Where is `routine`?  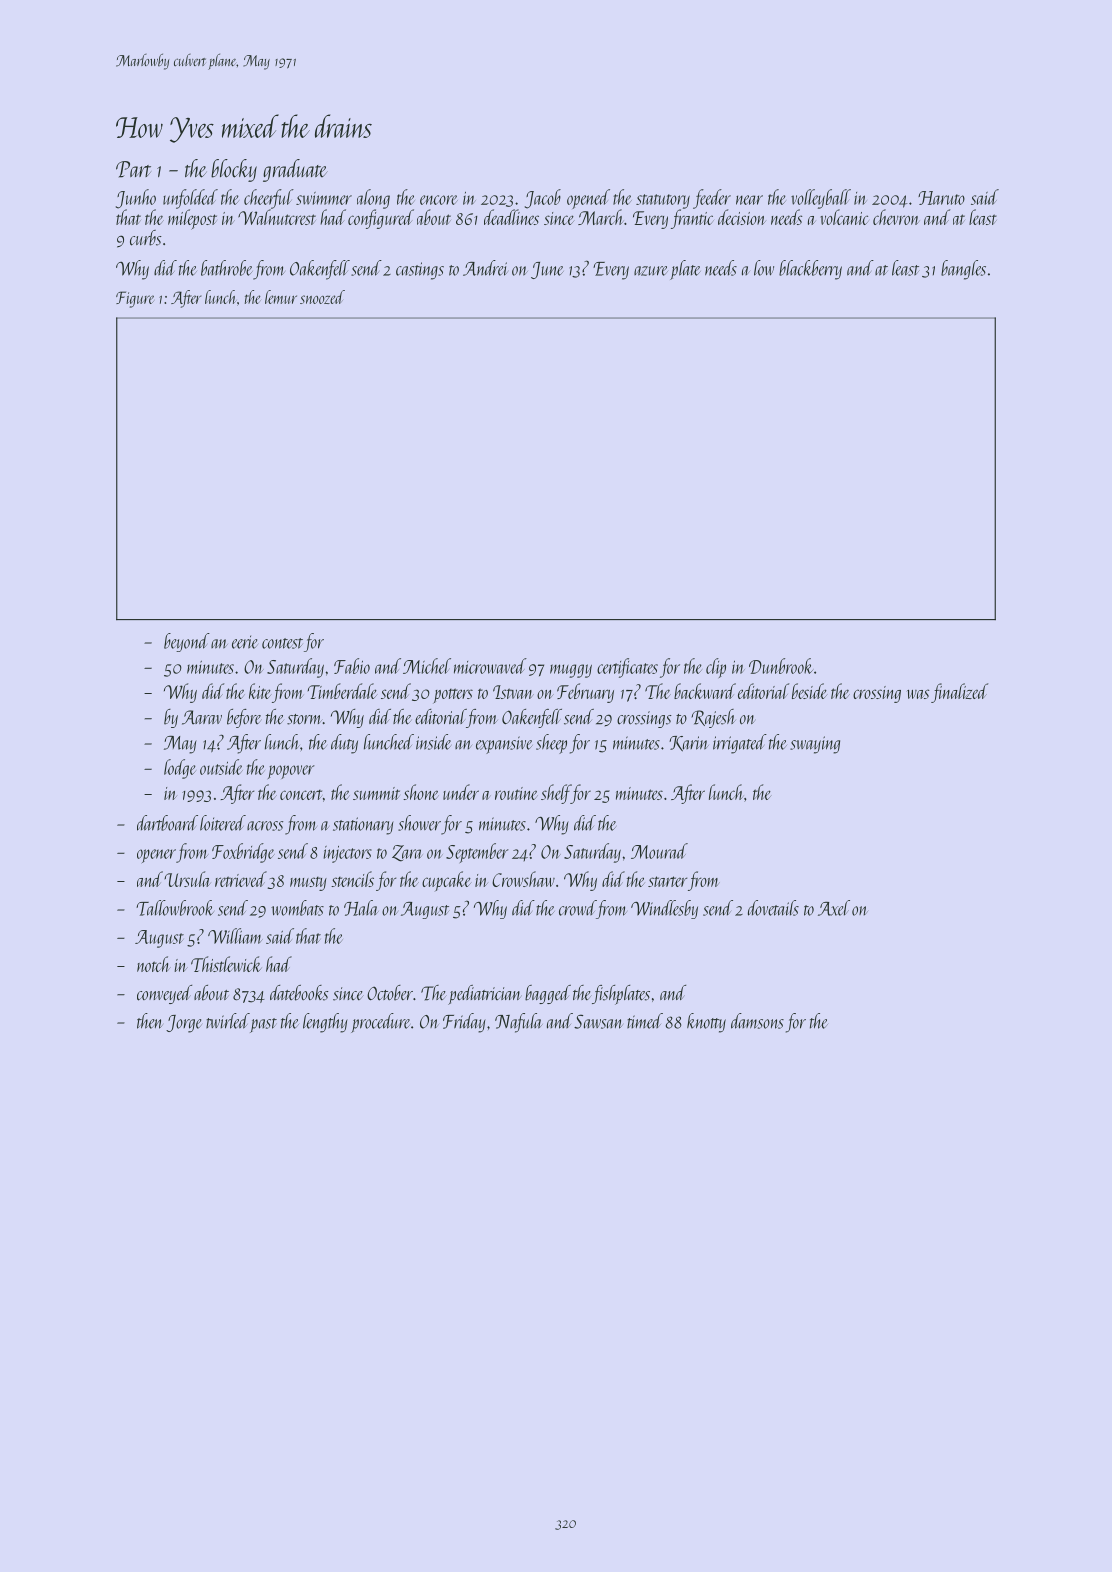
routine is located at coordinates (516, 793).
